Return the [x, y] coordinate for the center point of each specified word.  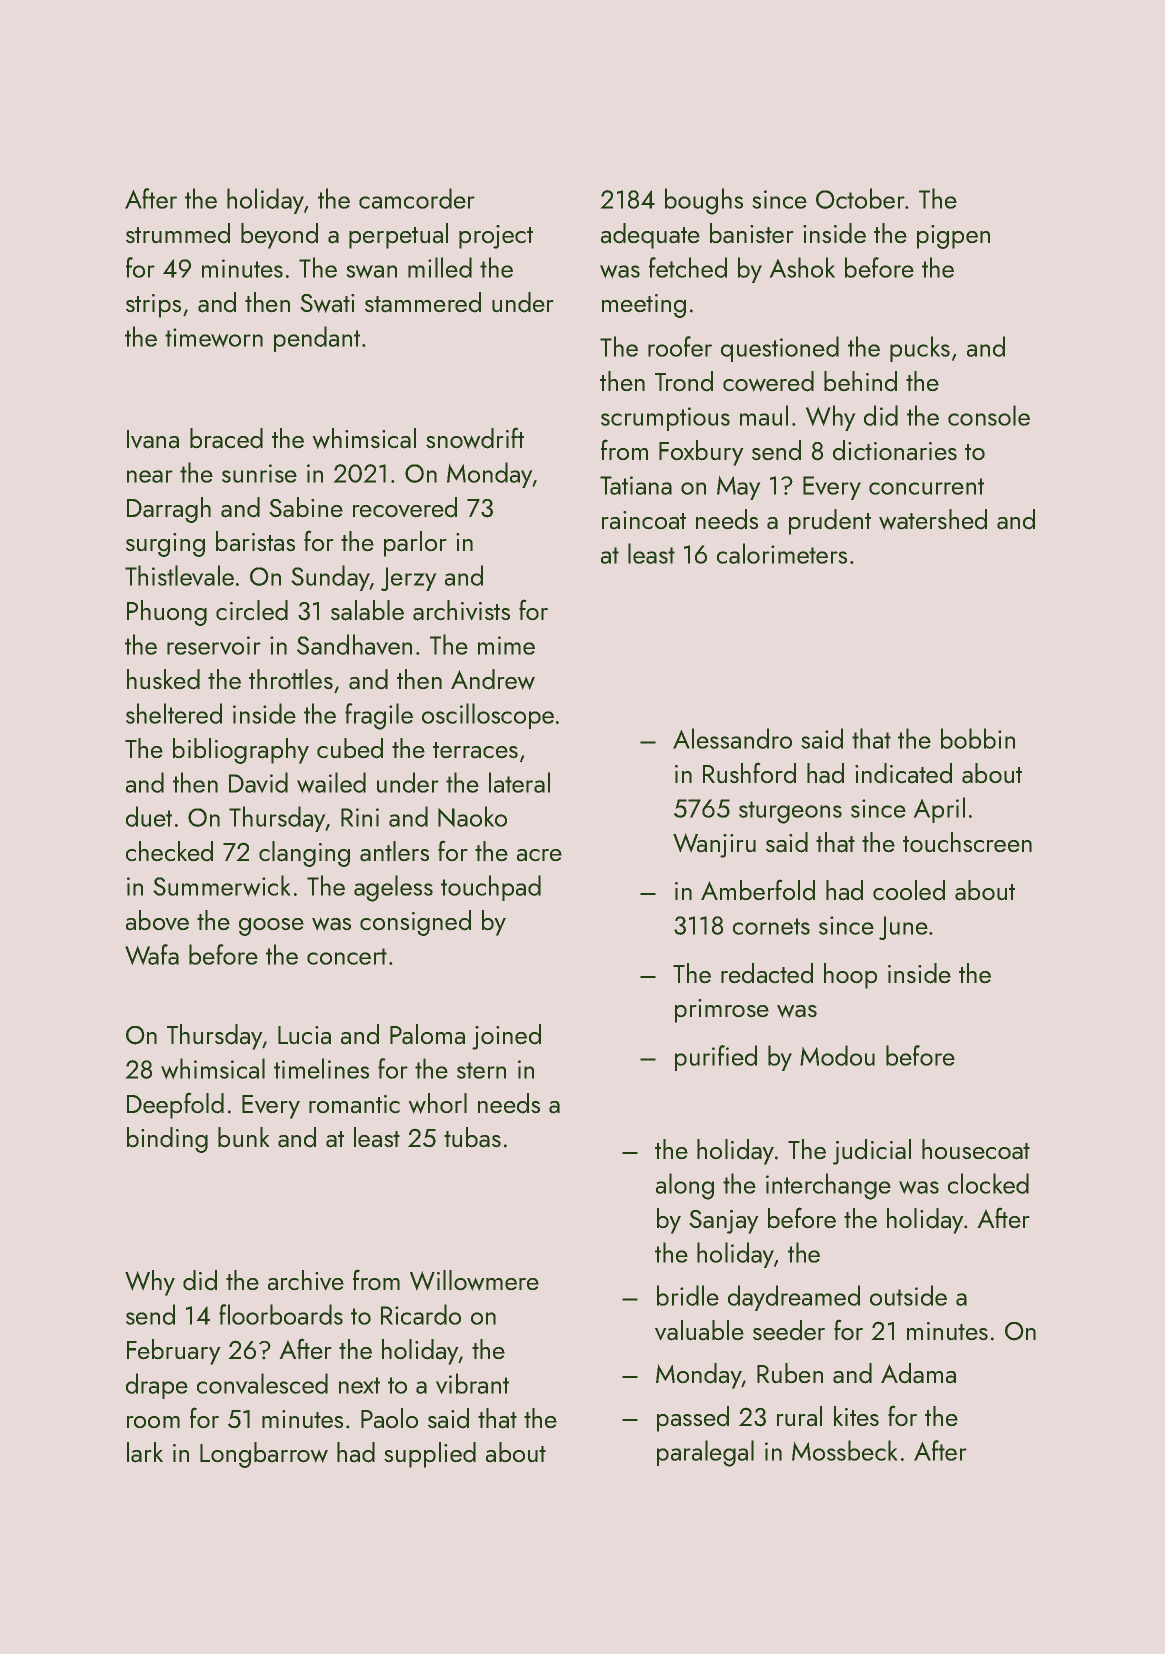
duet [149, 816]
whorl [438, 1103]
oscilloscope [488, 716]
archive [306, 1280]
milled [440, 267]
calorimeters [782, 553]
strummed [178, 233]
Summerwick [221, 885]
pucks [920, 349]
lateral [519, 782]
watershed [933, 519]
